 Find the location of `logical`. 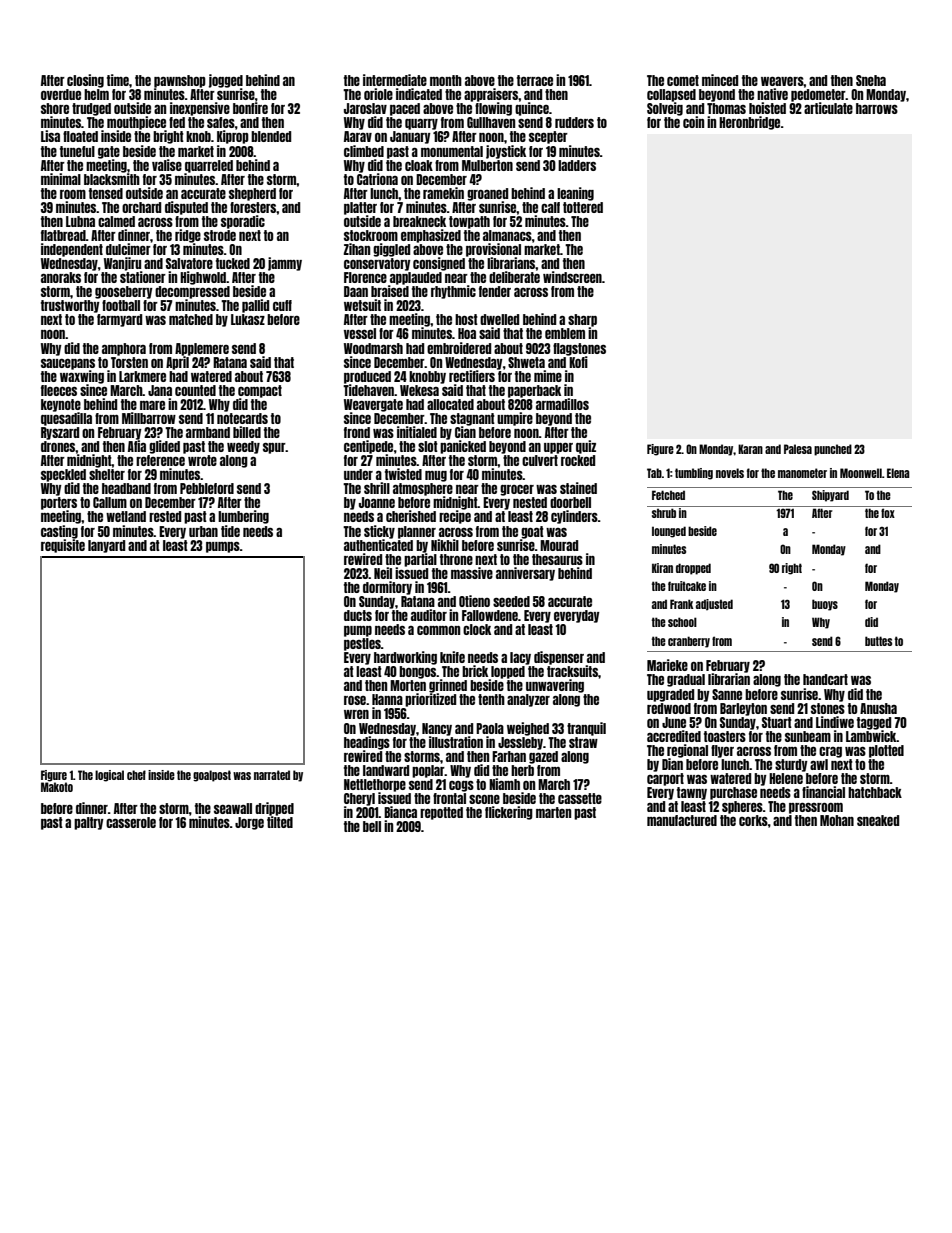

logical is located at coordinates (109, 776).
